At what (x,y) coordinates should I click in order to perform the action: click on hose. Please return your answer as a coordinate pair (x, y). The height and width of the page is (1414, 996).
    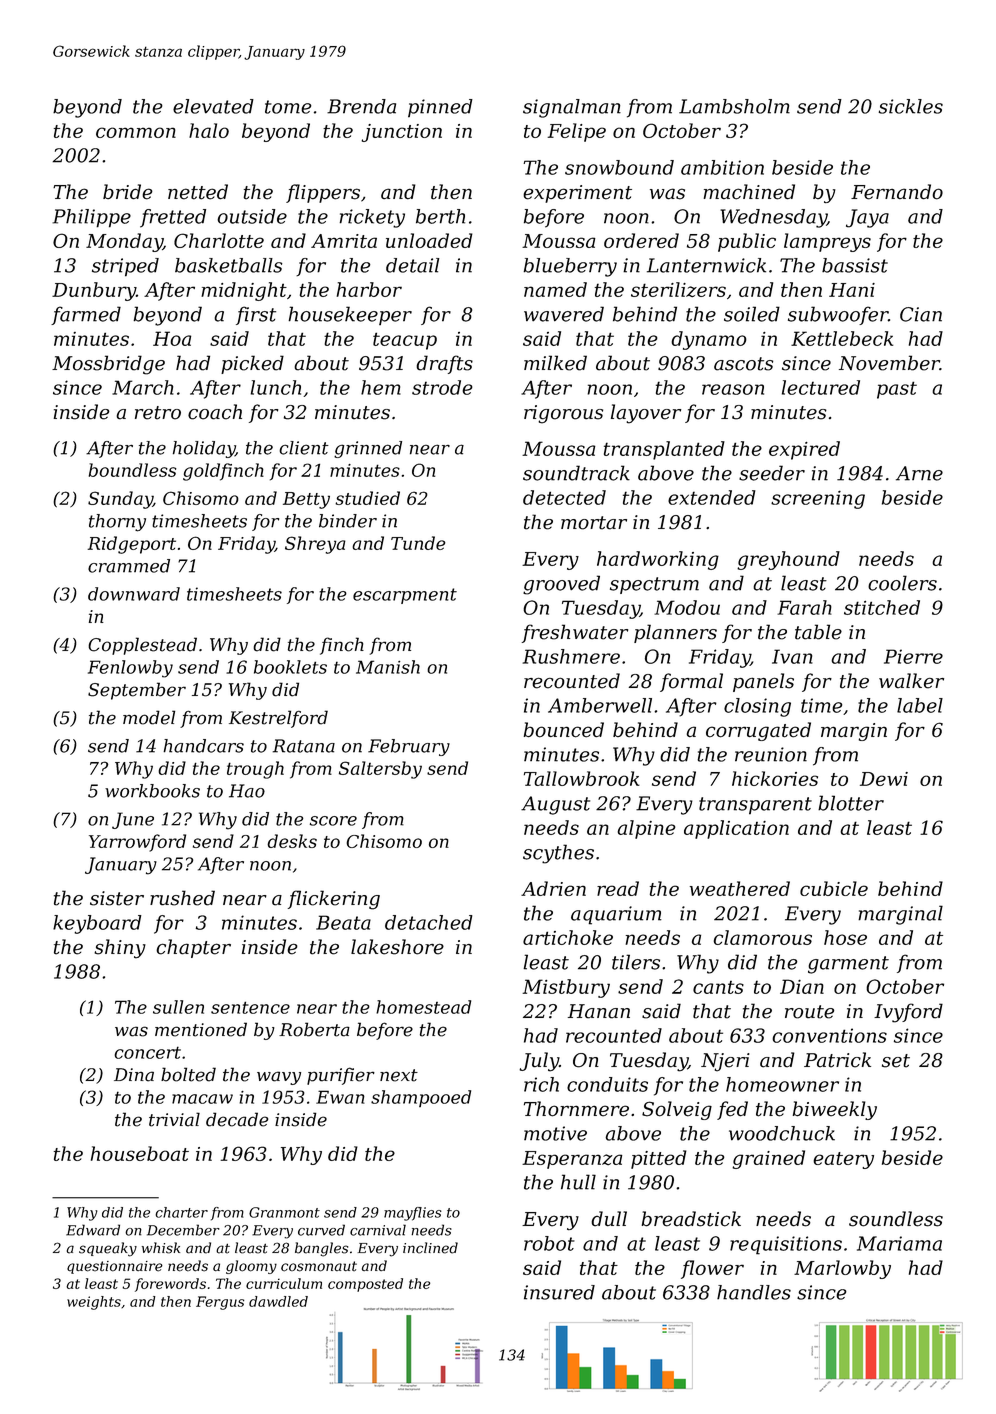
    Looking at the image, I should click on (845, 937).
